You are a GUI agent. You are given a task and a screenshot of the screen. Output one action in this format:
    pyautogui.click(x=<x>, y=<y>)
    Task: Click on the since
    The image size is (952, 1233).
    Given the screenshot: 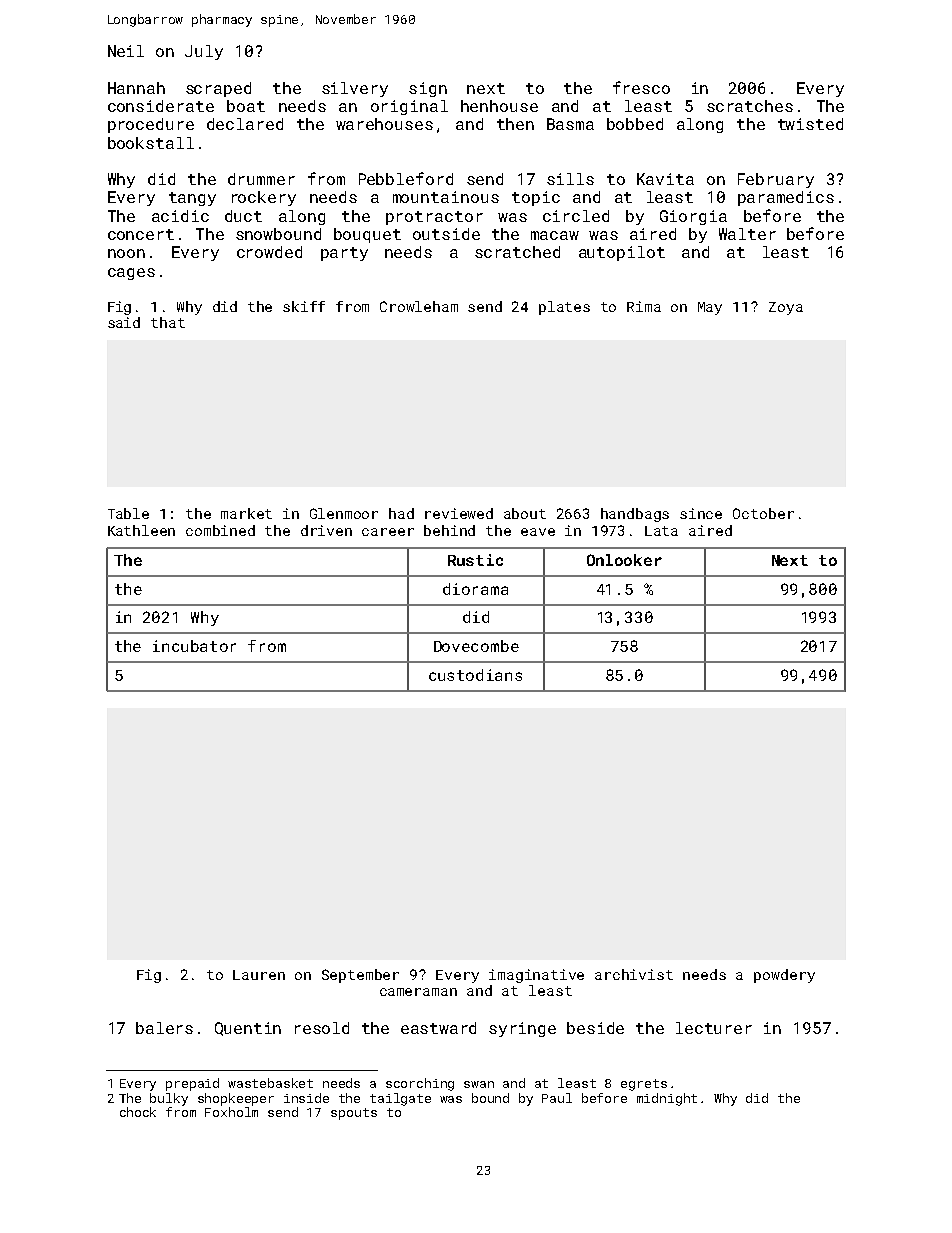 What is the action you would take?
    pyautogui.click(x=701, y=513)
